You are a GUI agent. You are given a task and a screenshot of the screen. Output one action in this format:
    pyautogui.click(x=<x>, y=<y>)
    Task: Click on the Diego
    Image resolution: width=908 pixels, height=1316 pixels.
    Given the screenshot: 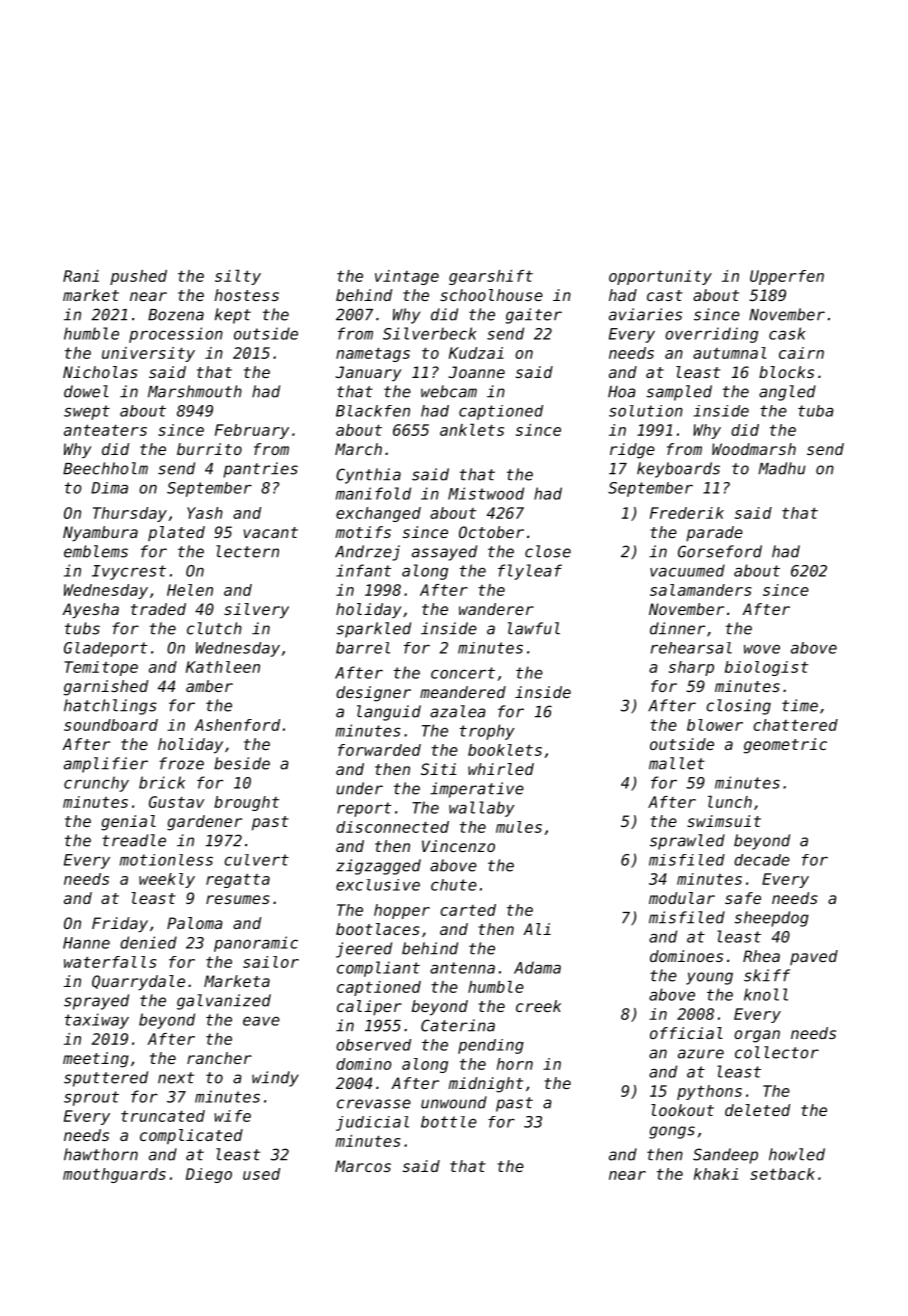 What is the action you would take?
    pyautogui.click(x=209, y=1175)
